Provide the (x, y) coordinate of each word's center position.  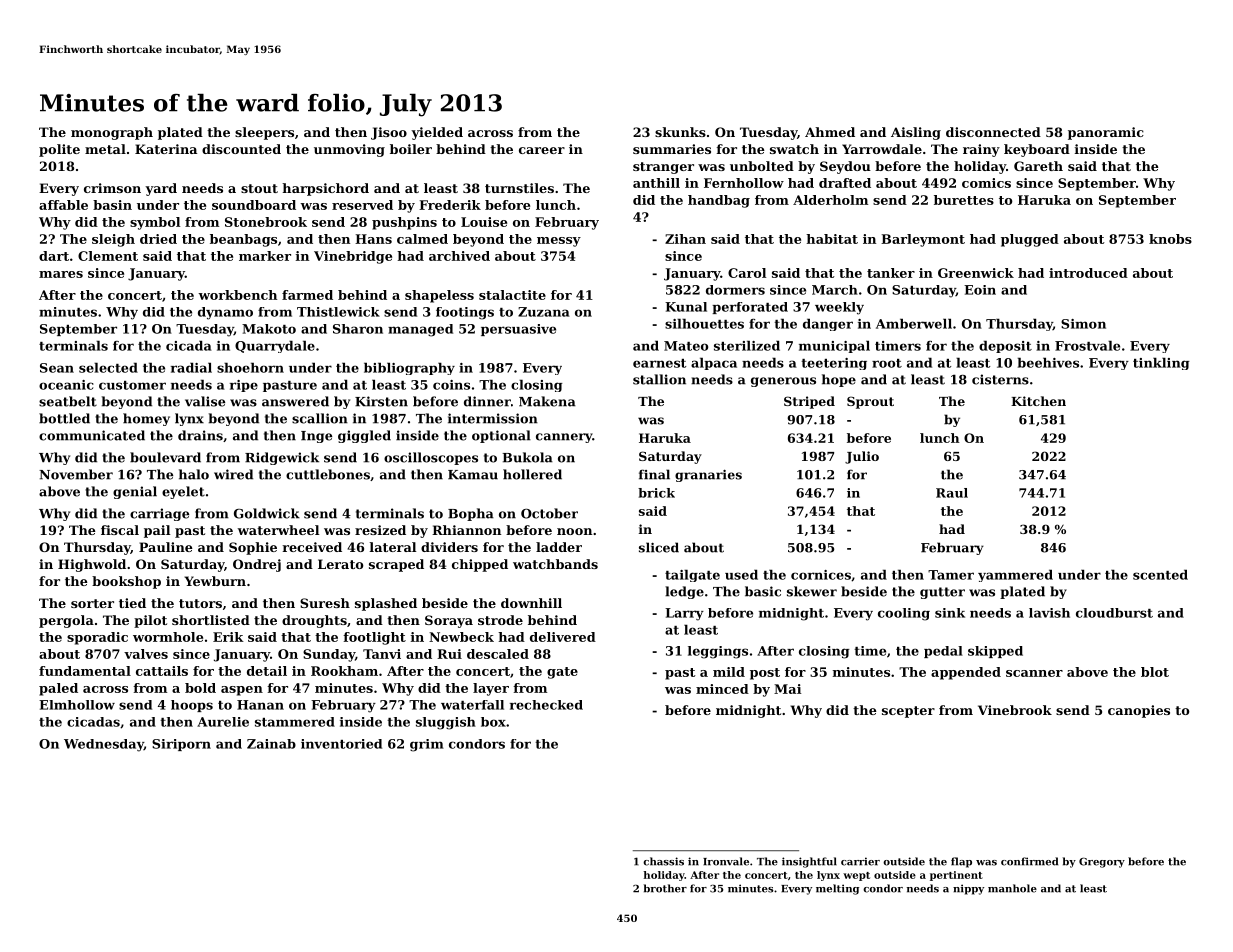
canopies (1139, 711)
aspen (242, 691)
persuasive (518, 330)
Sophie (253, 548)
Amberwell (914, 323)
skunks (680, 132)
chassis (663, 861)
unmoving (349, 150)
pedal (943, 652)
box (493, 722)
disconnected (993, 132)
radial (191, 367)
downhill (531, 603)
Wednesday (104, 745)
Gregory (1102, 862)
